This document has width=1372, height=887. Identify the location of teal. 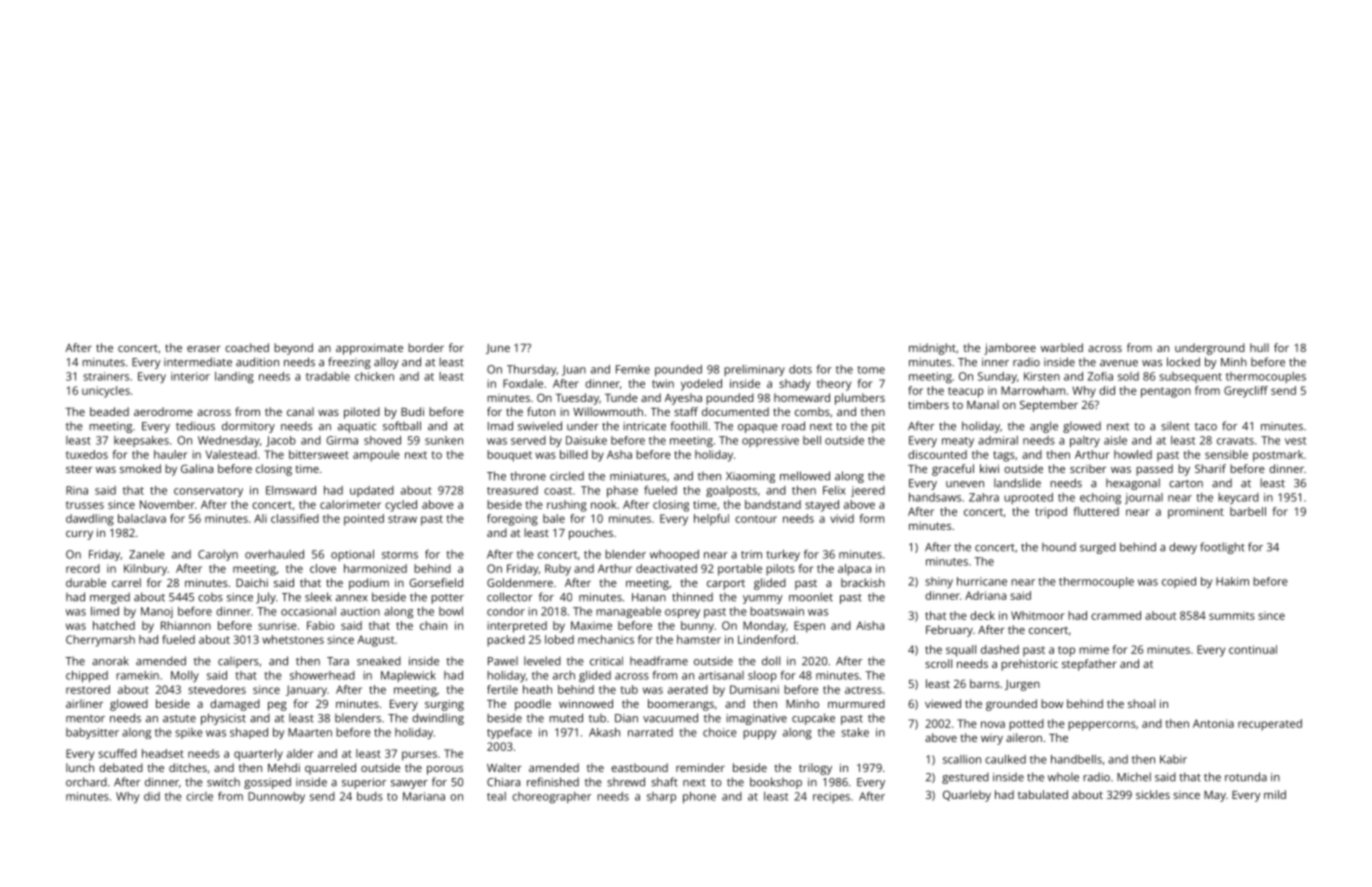
(496, 796).
